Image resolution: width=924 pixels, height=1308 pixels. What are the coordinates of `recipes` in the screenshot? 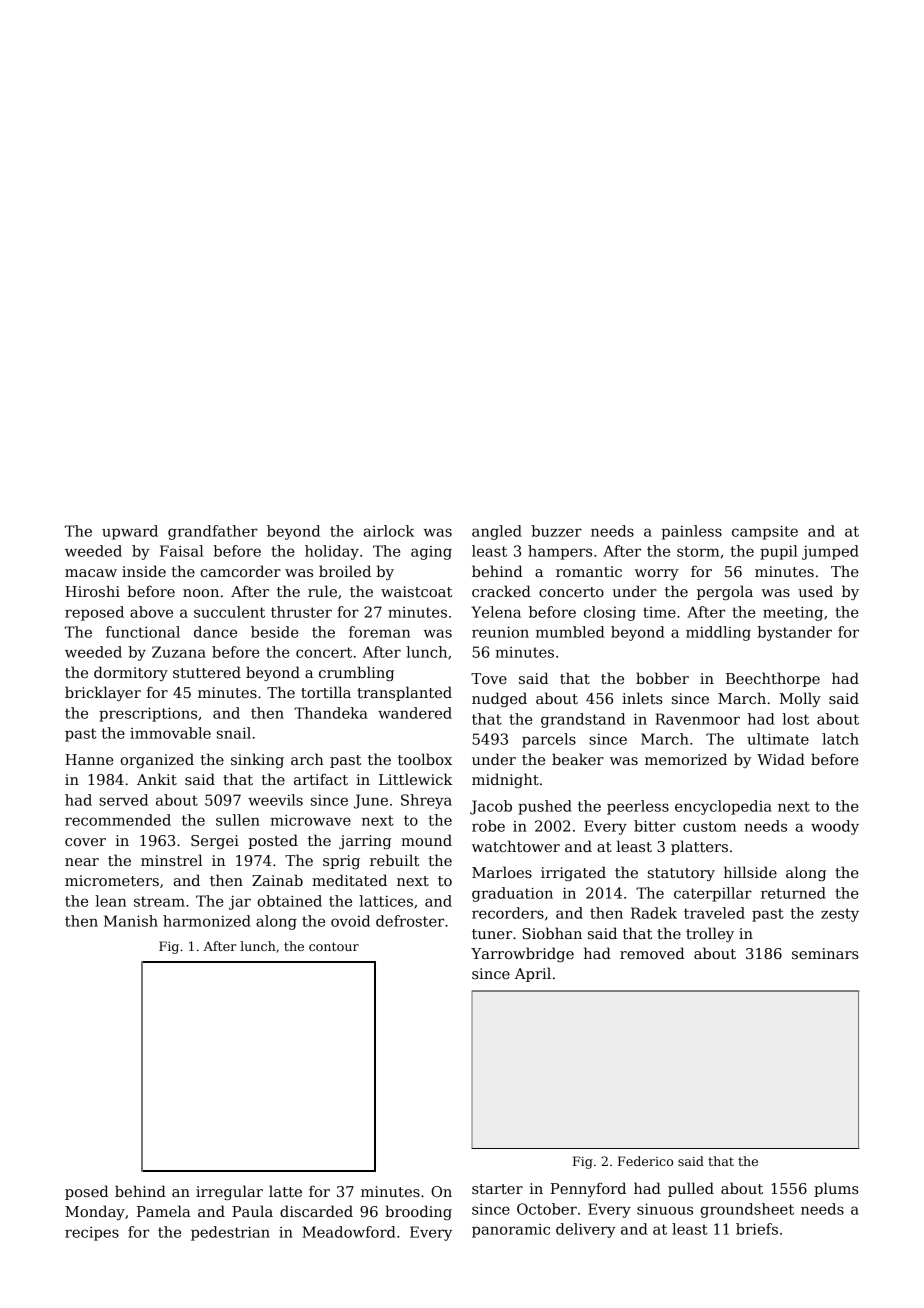 It's located at (92, 1234).
